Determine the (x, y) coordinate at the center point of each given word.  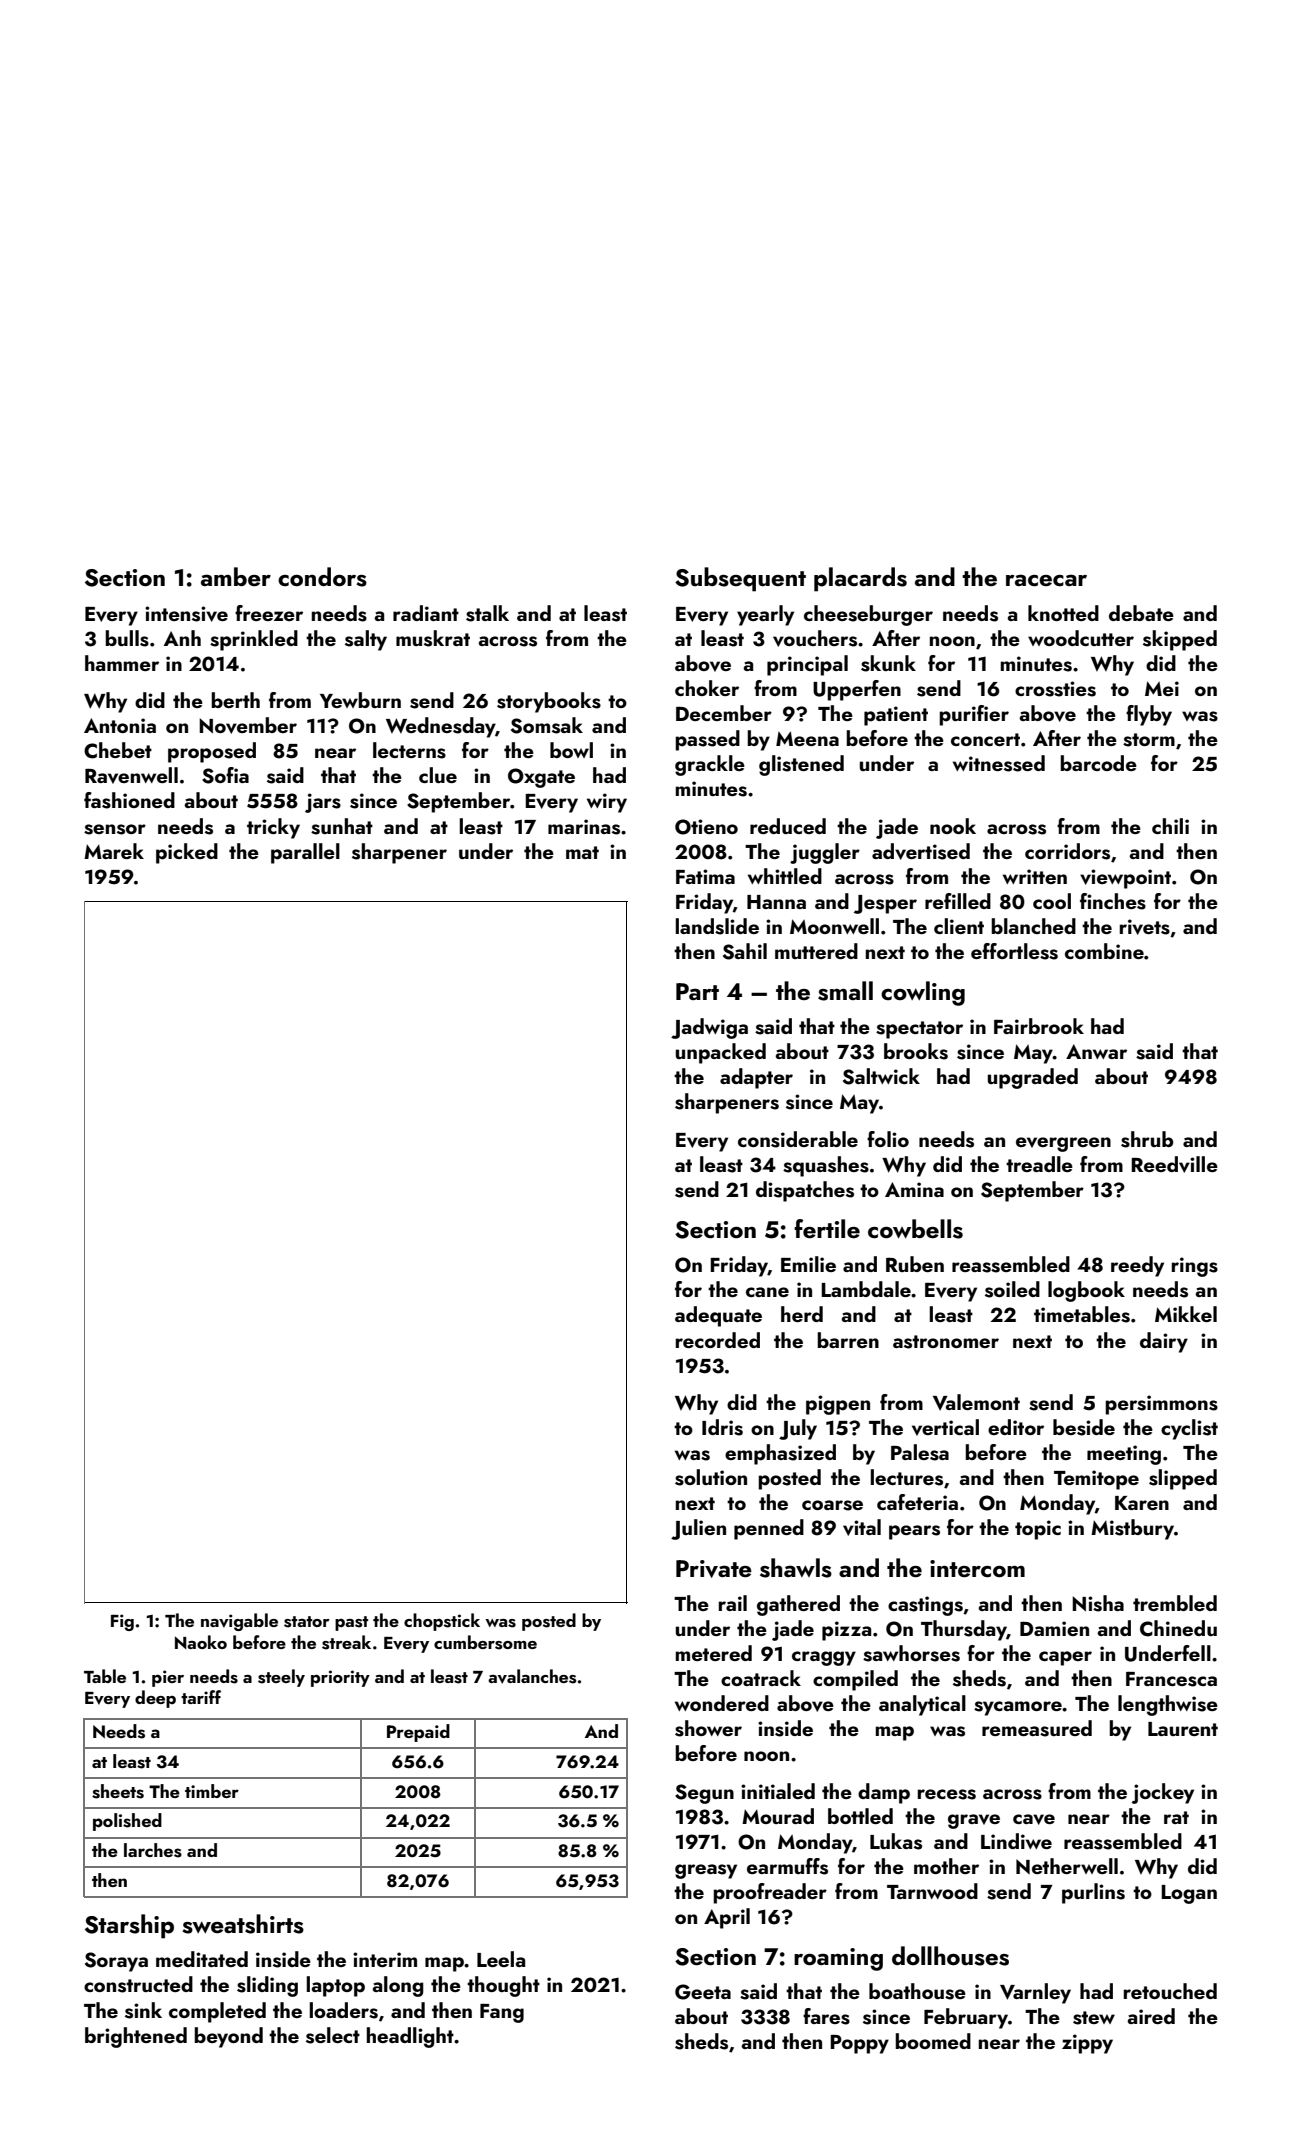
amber (236, 576)
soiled (1012, 1289)
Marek (114, 851)
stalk (487, 613)
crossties (1055, 689)
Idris (722, 1427)
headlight (410, 2037)
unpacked (721, 1053)
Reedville (1174, 1164)
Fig (122, 1622)
